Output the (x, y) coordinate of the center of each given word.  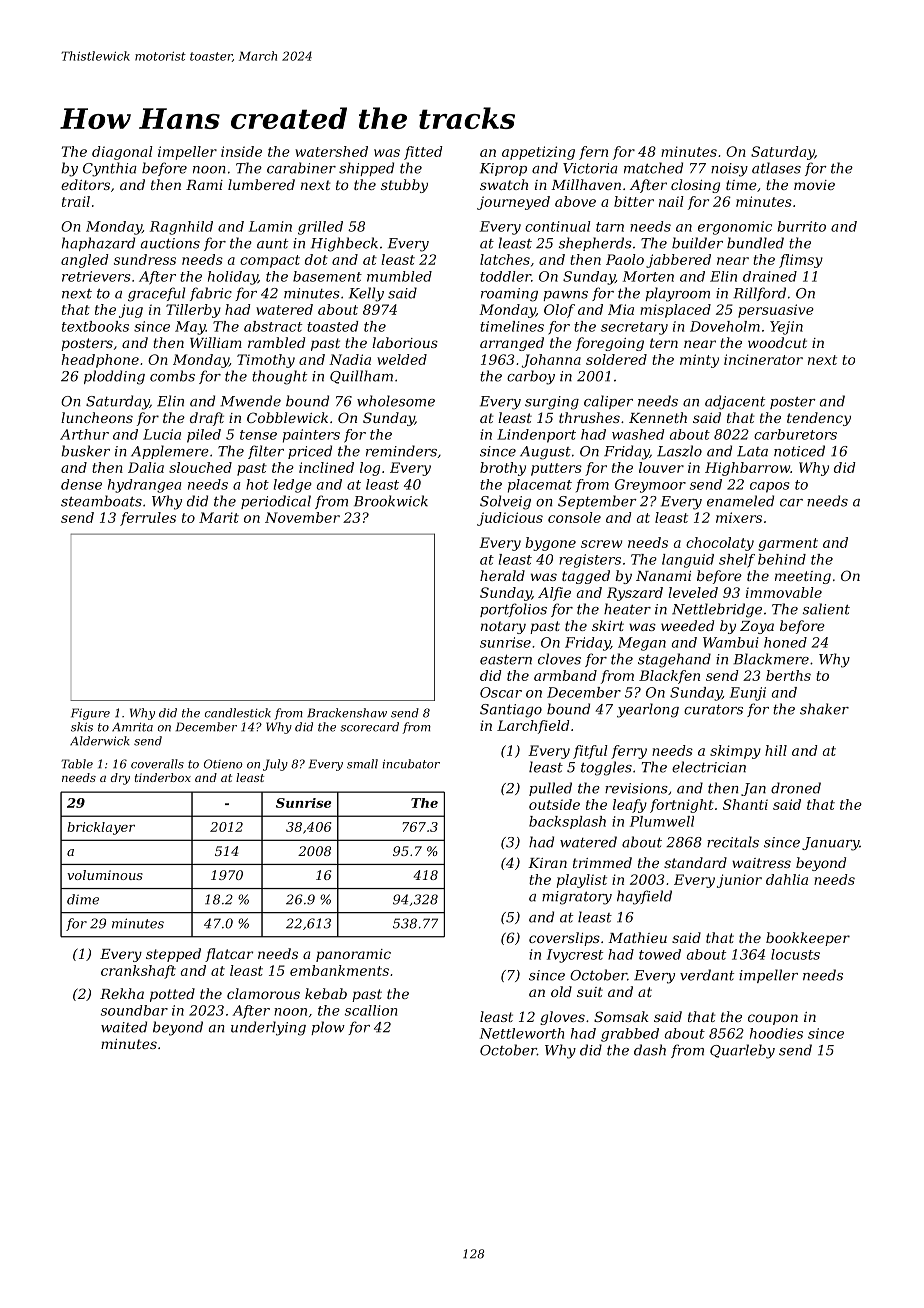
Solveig (505, 502)
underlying (268, 1028)
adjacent (735, 402)
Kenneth (658, 417)
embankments (339, 970)
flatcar (229, 955)
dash (650, 1050)
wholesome (396, 401)
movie (814, 185)
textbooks (95, 326)
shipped (366, 169)
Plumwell (662, 821)
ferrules (148, 519)
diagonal (122, 153)
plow (328, 1028)
